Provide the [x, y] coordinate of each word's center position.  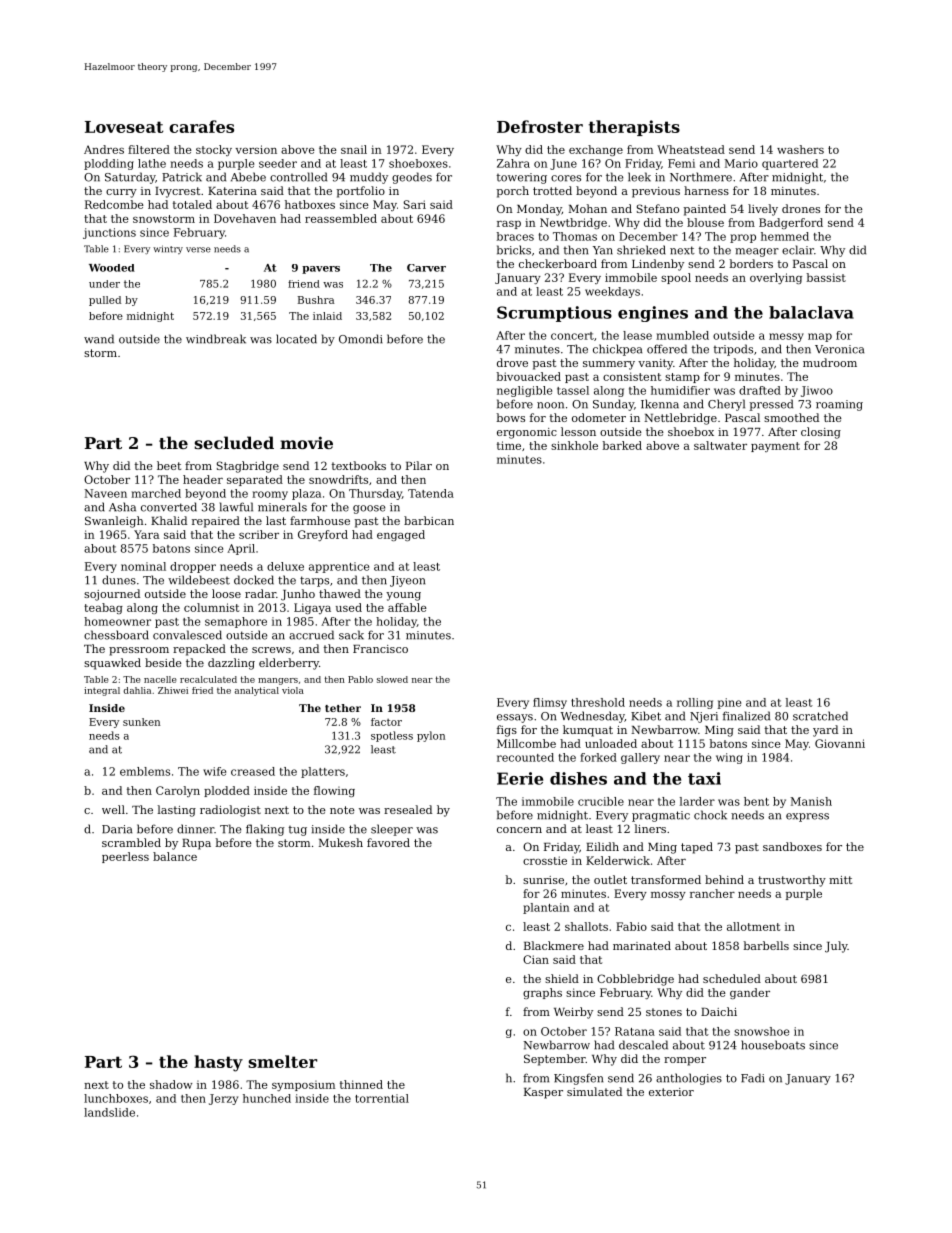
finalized [746, 716]
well [113, 809]
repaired [216, 522]
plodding [109, 164]
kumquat [588, 731]
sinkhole [574, 445]
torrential [382, 1098]
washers [800, 149]
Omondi [361, 339]
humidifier [680, 390]
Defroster [540, 126]
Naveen [105, 493]
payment [775, 447]
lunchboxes [116, 1098]
